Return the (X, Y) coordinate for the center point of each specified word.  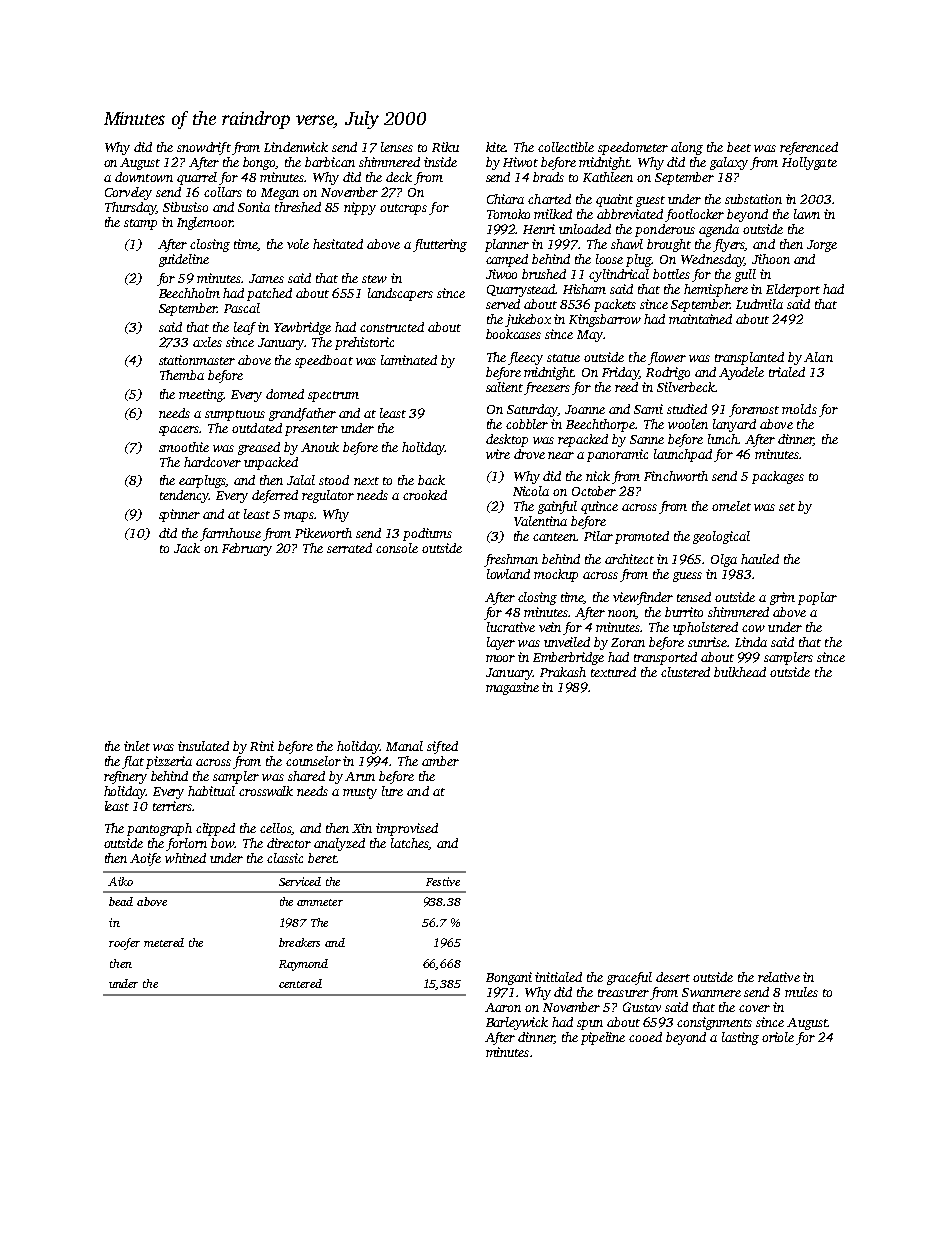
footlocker (694, 215)
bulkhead (740, 672)
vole (298, 244)
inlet (137, 746)
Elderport (793, 290)
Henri (539, 229)
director (289, 843)
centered (300, 983)
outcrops (403, 209)
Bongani (509, 978)
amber (440, 761)
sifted (442, 747)
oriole (778, 1037)
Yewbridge (302, 328)
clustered (685, 672)
